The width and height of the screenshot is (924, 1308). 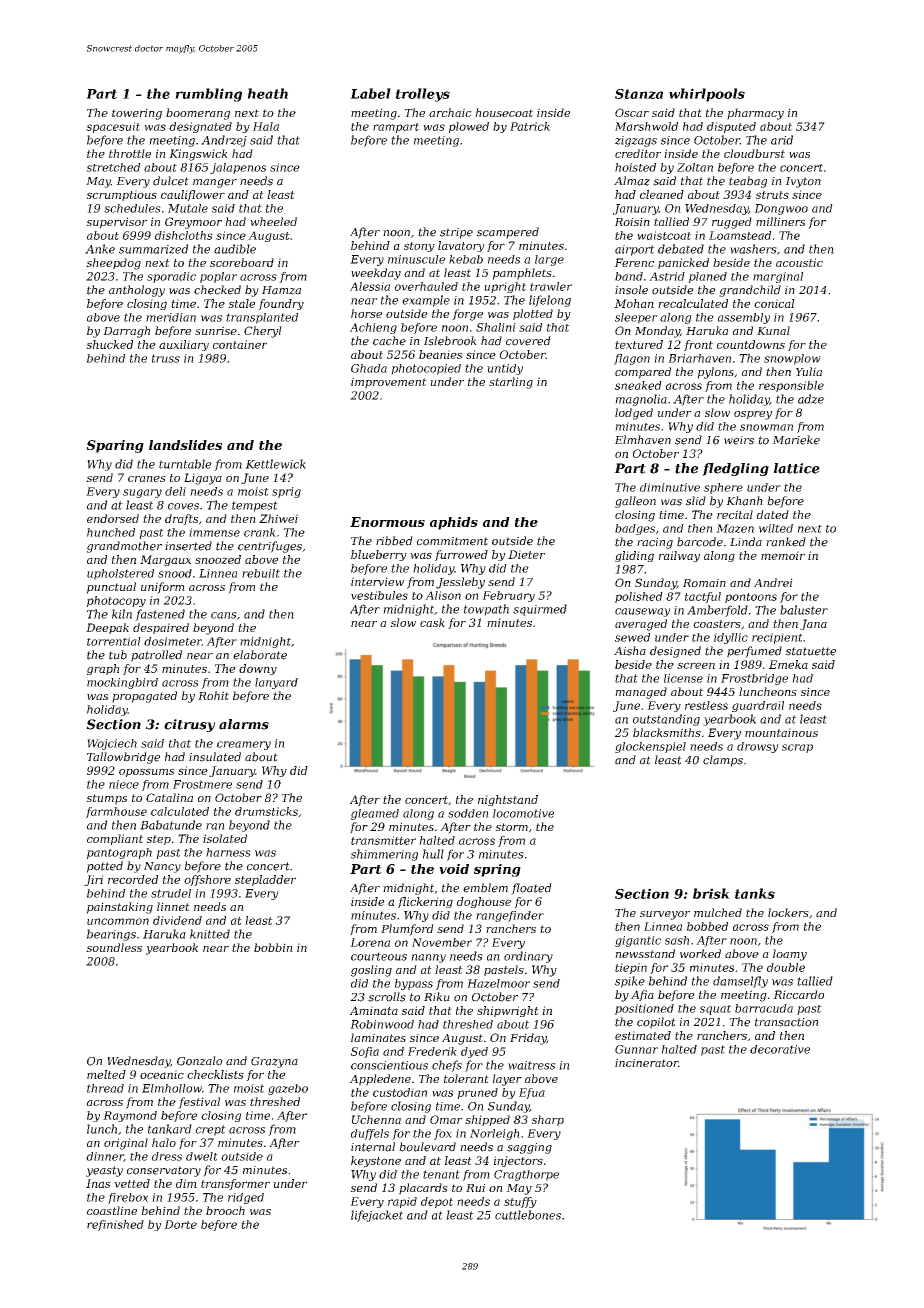 I want to click on scrap, so click(x=797, y=748).
